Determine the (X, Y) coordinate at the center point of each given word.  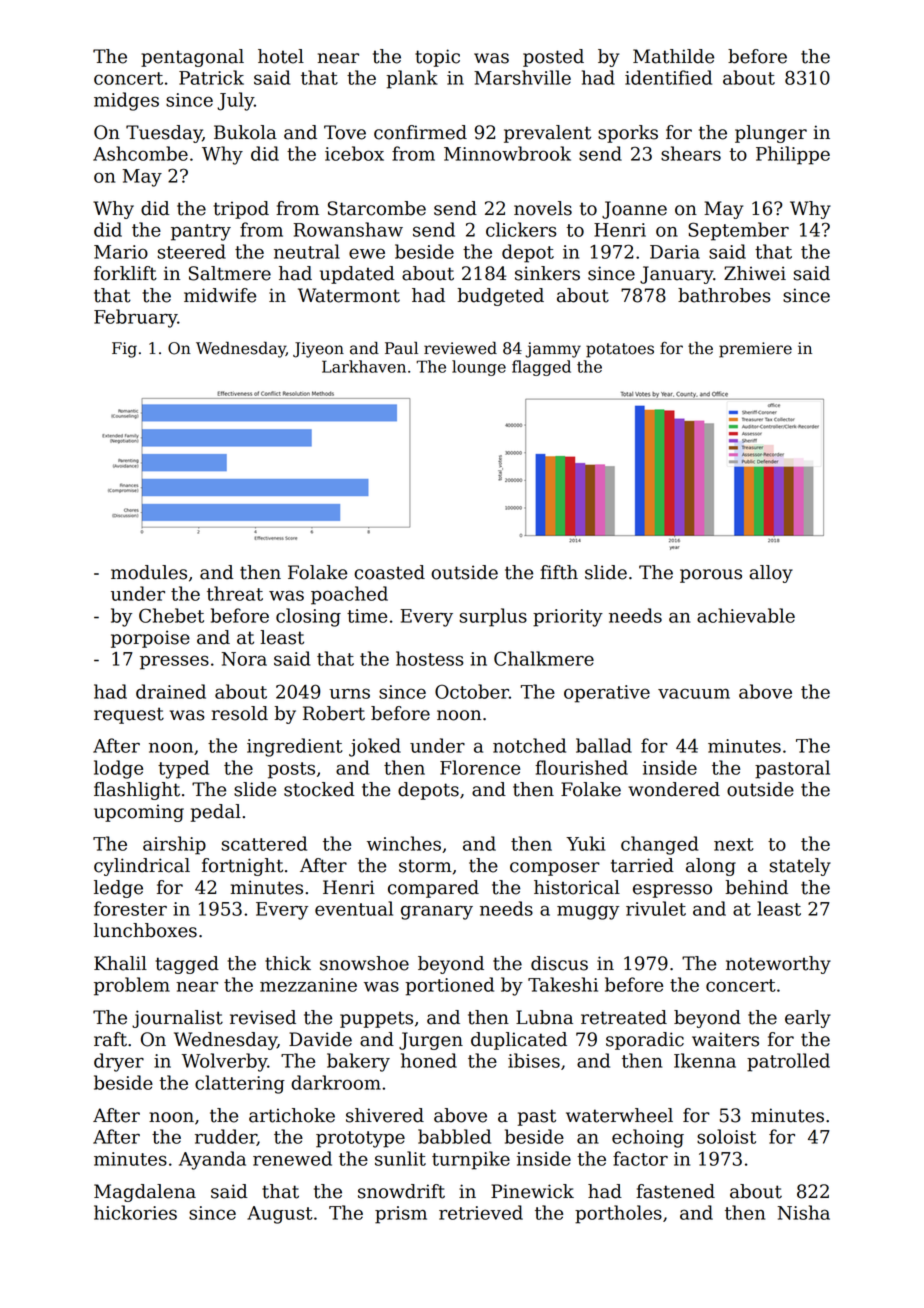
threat (235, 593)
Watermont (349, 295)
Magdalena (145, 1193)
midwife (220, 295)
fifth (559, 572)
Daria (675, 252)
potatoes (620, 350)
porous (711, 576)
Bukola (245, 132)
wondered (674, 789)
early (808, 1019)
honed (429, 1060)
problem (132, 986)
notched (529, 745)
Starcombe (377, 208)
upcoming (139, 813)
